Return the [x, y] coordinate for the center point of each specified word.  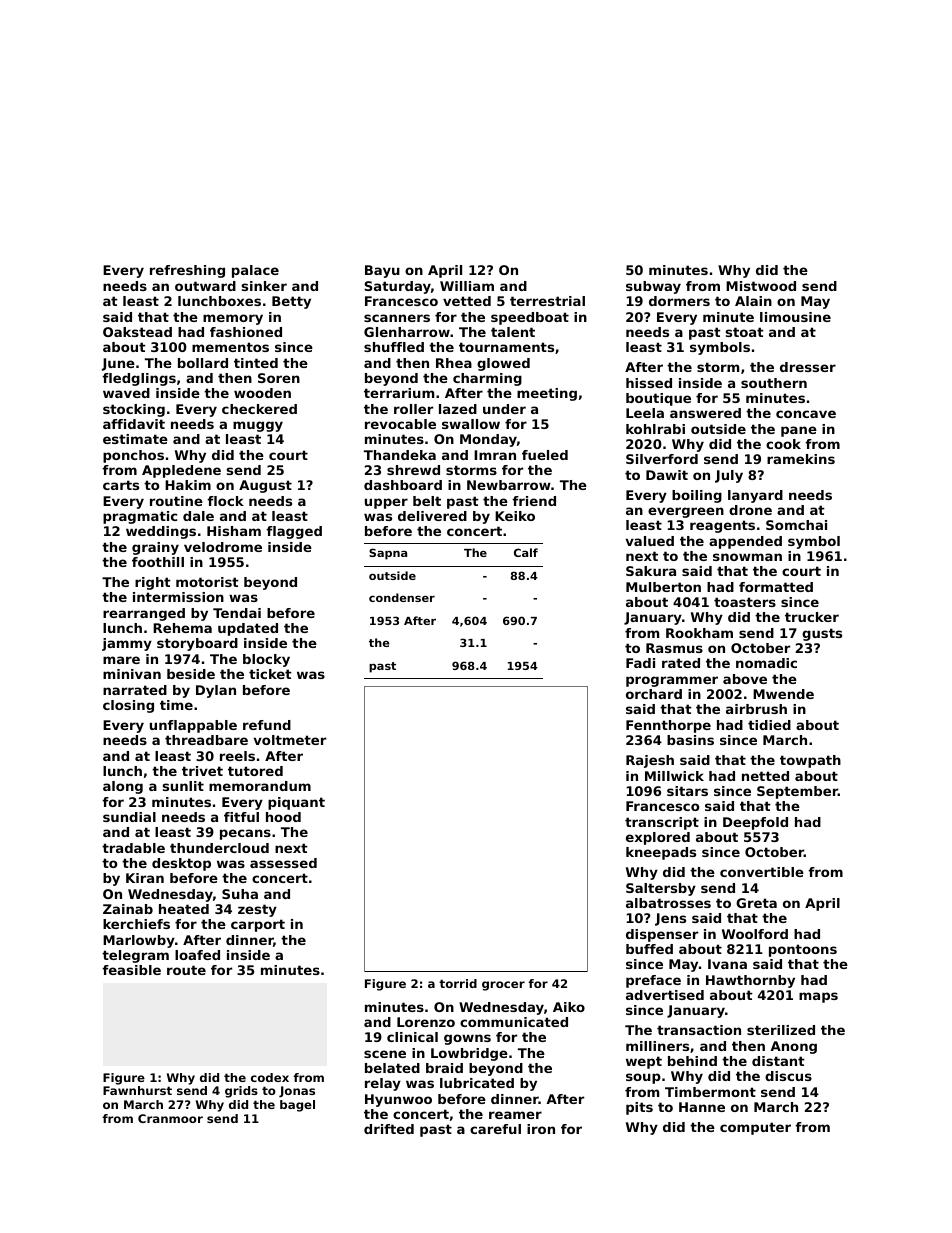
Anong [793, 1047]
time [176, 705]
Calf [526, 552]
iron [541, 1129]
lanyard [755, 496]
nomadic [766, 663]
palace [255, 271]
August [265, 486]
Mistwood [761, 286]
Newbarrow [509, 485]
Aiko [569, 1007]
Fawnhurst [137, 1090]
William [467, 286]
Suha [240, 894]
